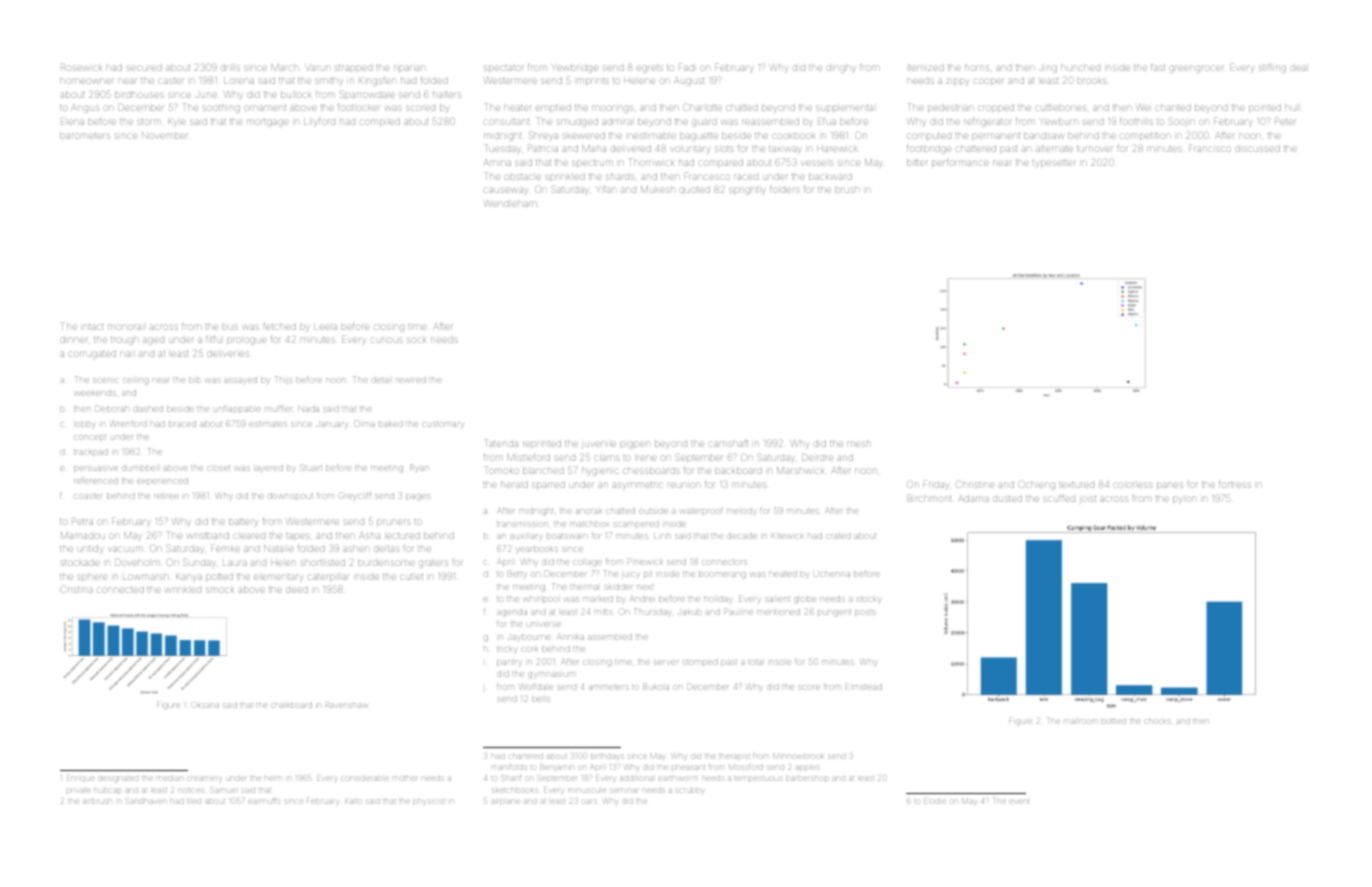 Image resolution: width=1372 pixels, height=887 pixels. I want to click on horns, so click(977, 68).
